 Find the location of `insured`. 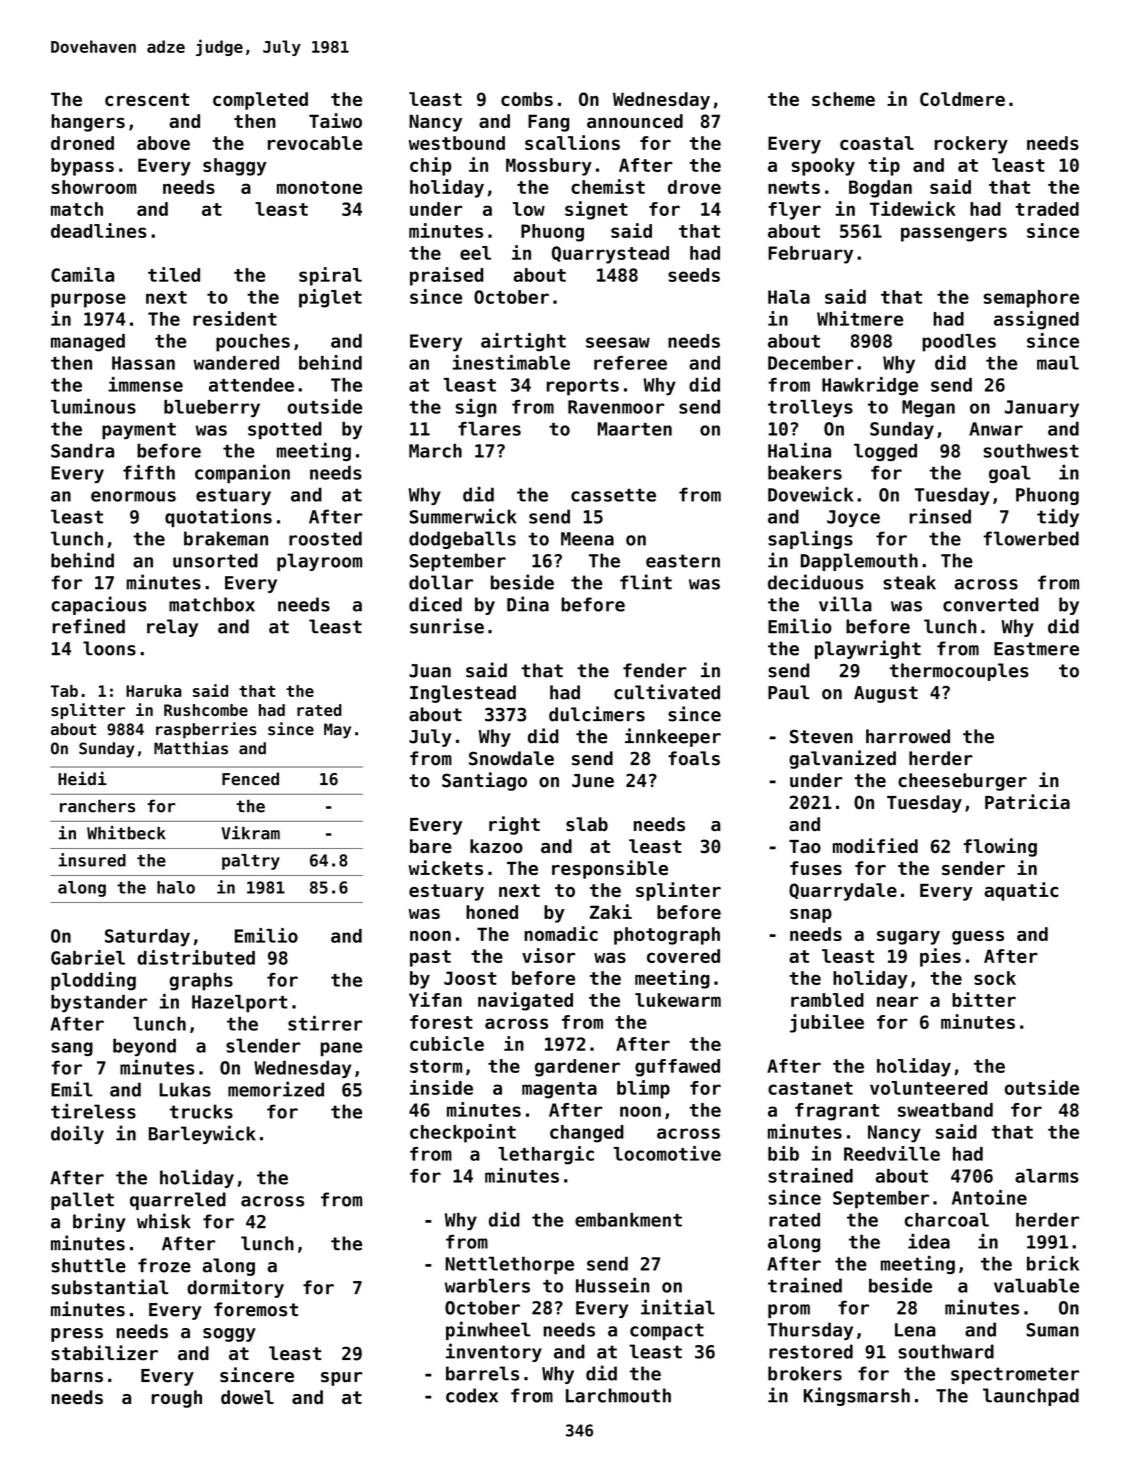

insured is located at coordinates (92, 860).
